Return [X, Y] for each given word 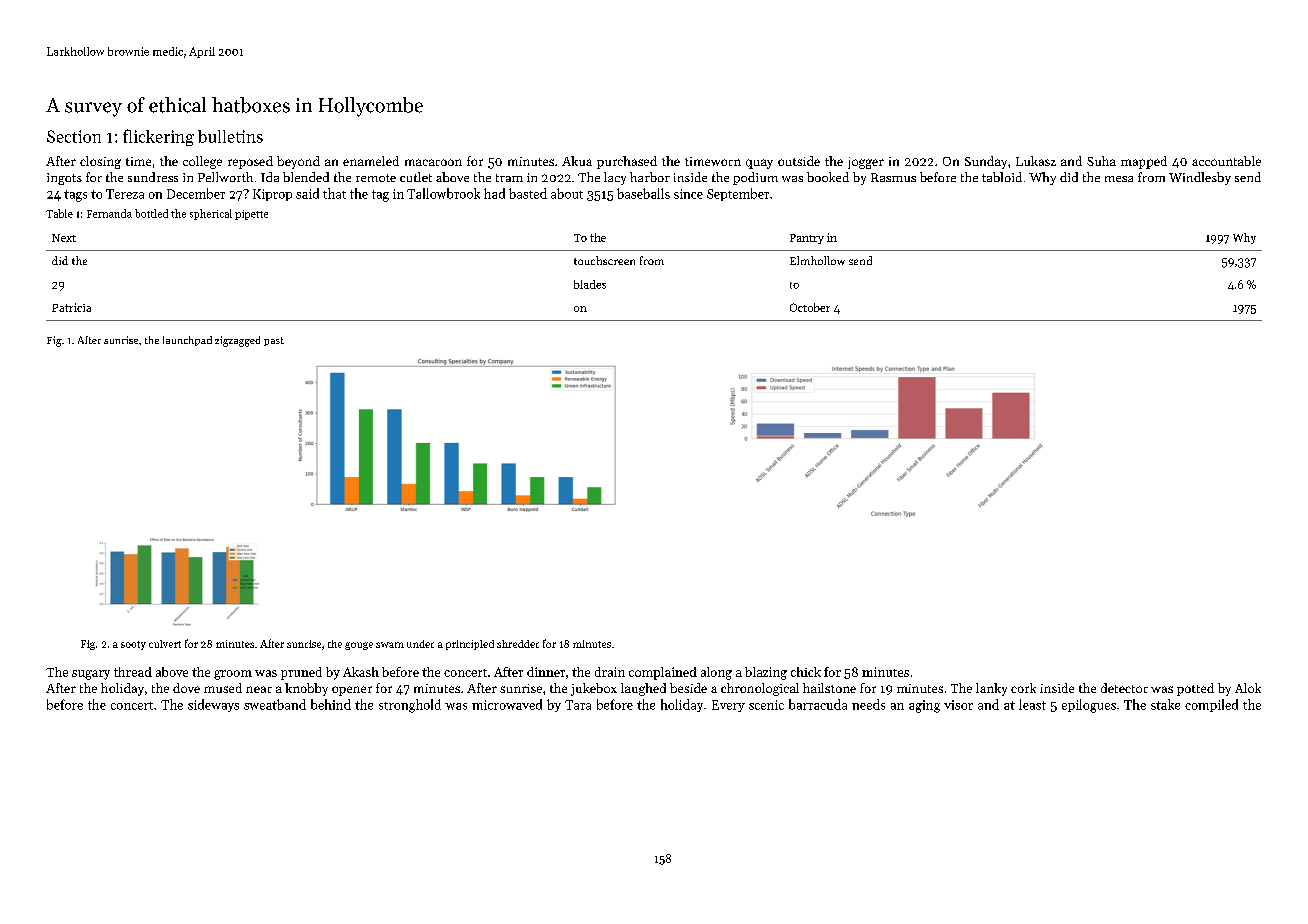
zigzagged [237, 341]
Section [74, 136]
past [274, 341]
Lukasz [1036, 161]
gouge [359, 646]
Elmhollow [817, 260]
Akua [577, 161]
